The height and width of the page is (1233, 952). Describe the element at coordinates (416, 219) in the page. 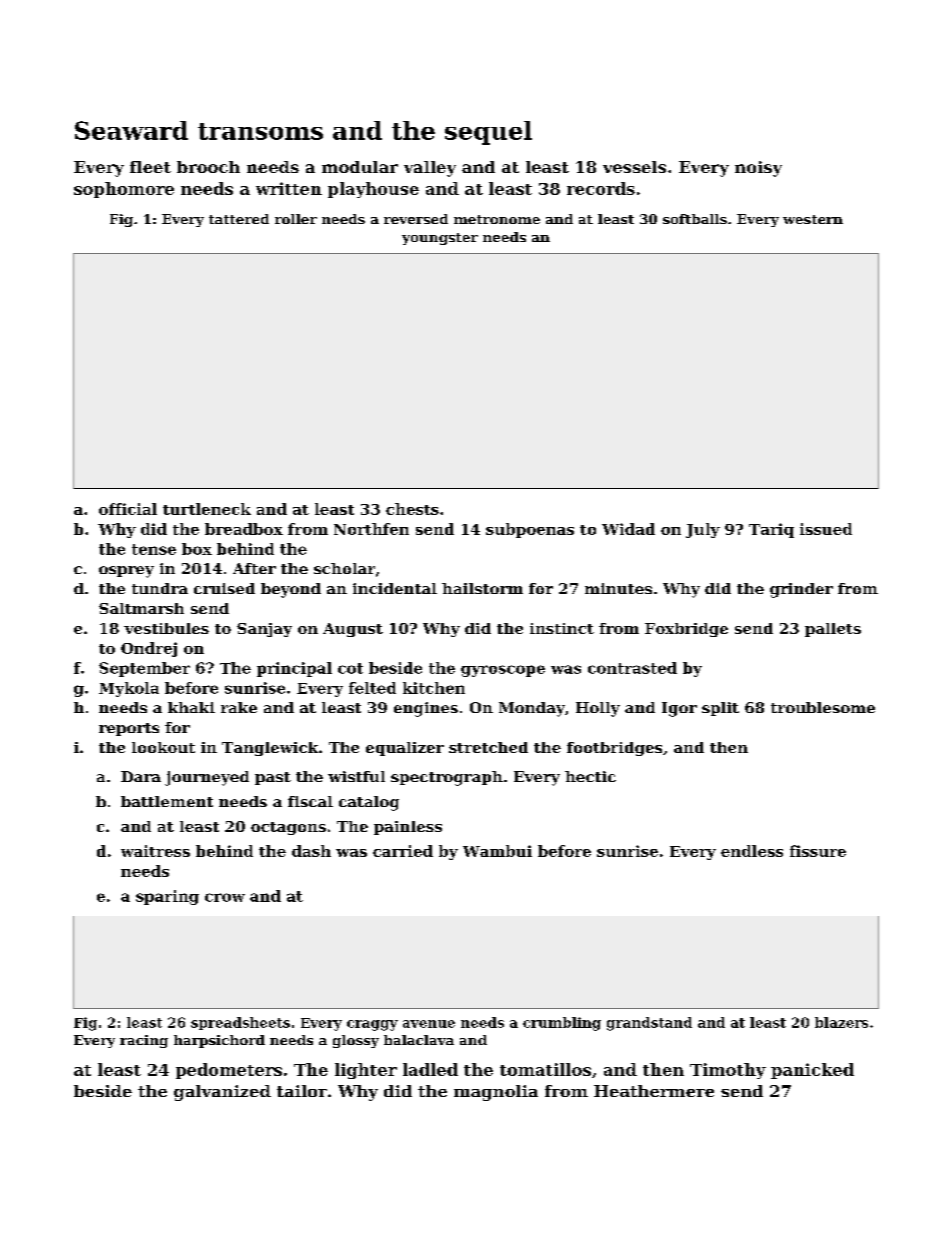

I see `reversed` at that location.
